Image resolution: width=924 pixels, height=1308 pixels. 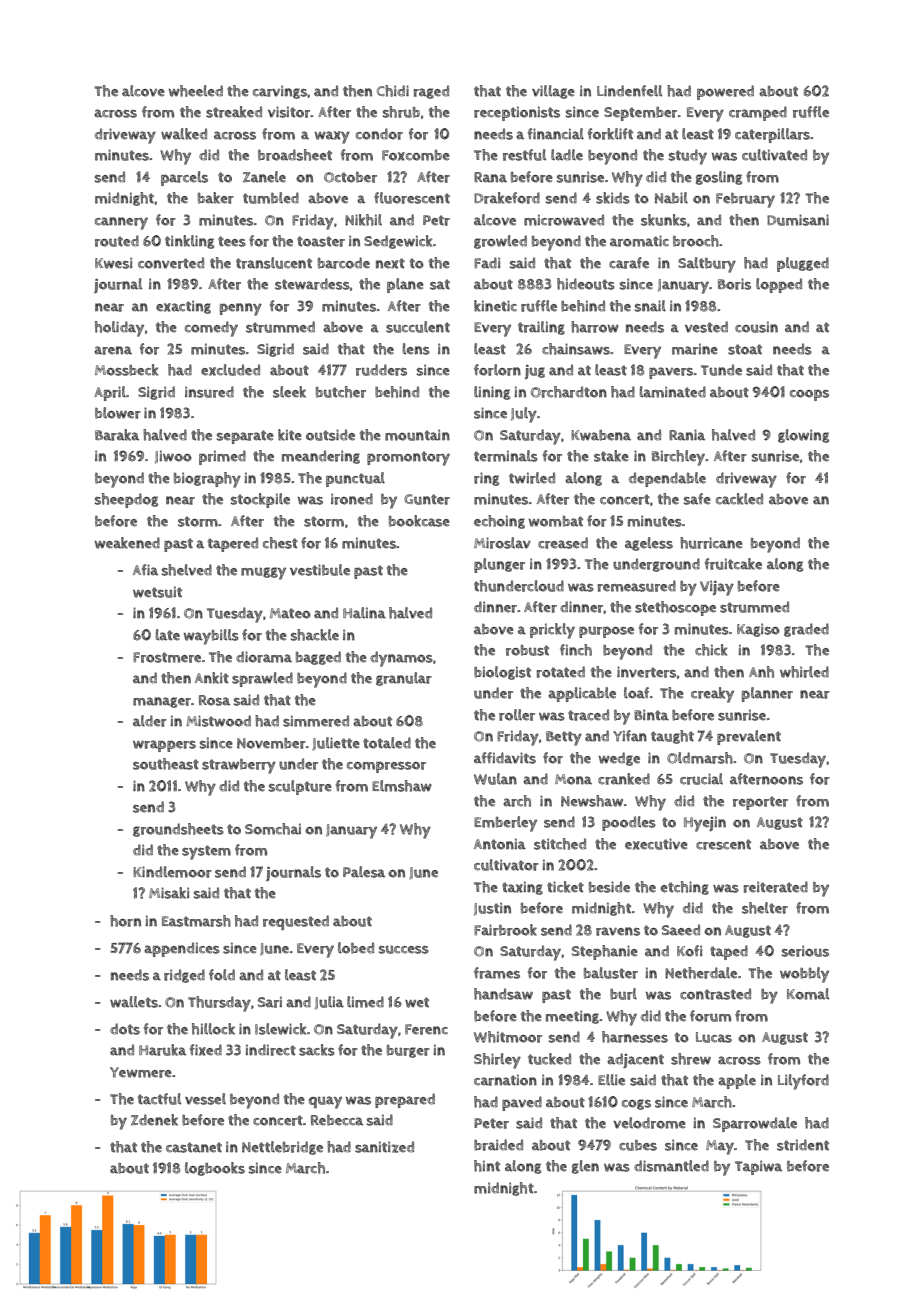 I want to click on village, so click(x=553, y=92).
